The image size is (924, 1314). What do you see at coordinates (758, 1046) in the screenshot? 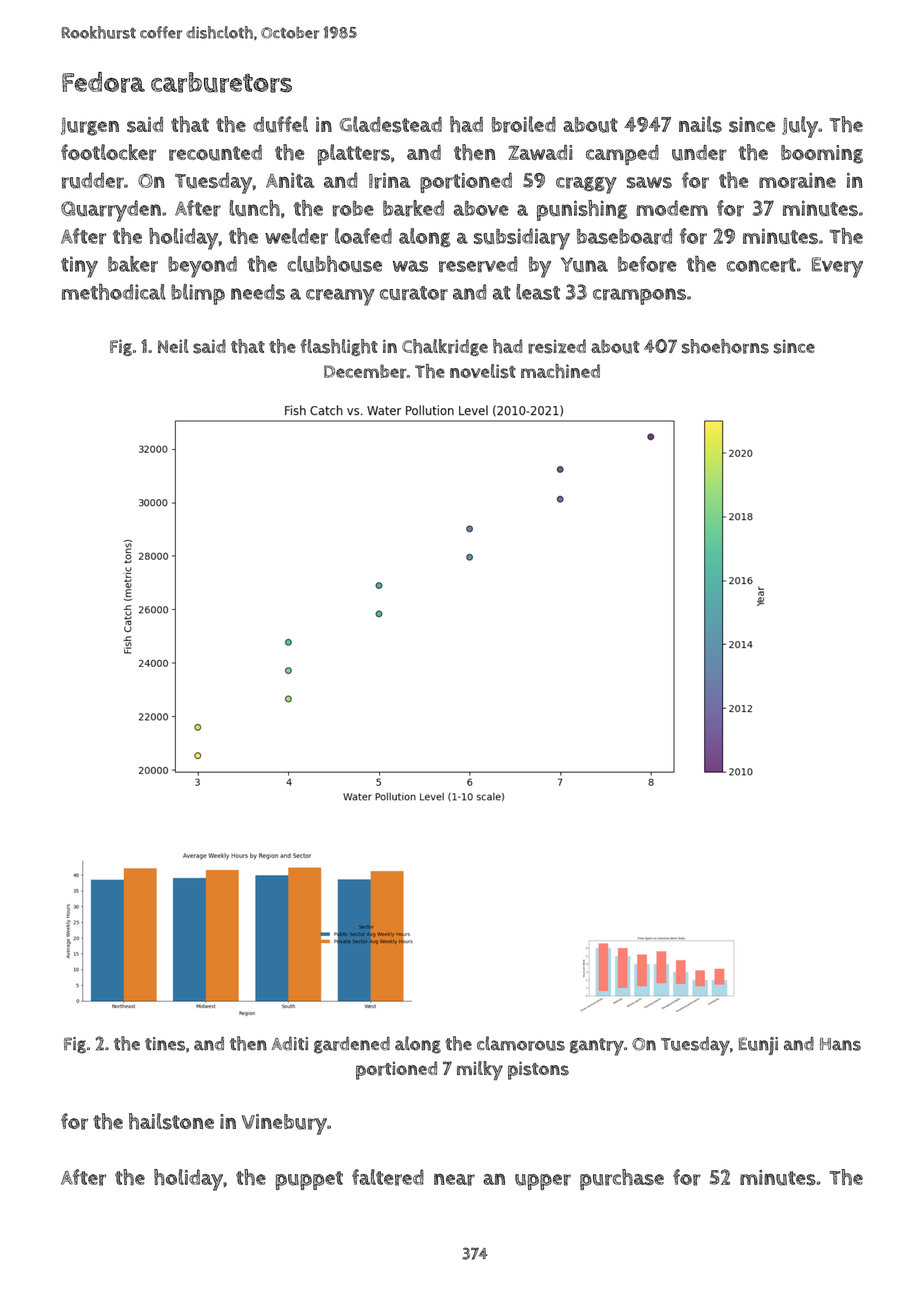
I see `Eunji` at bounding box center [758, 1046].
